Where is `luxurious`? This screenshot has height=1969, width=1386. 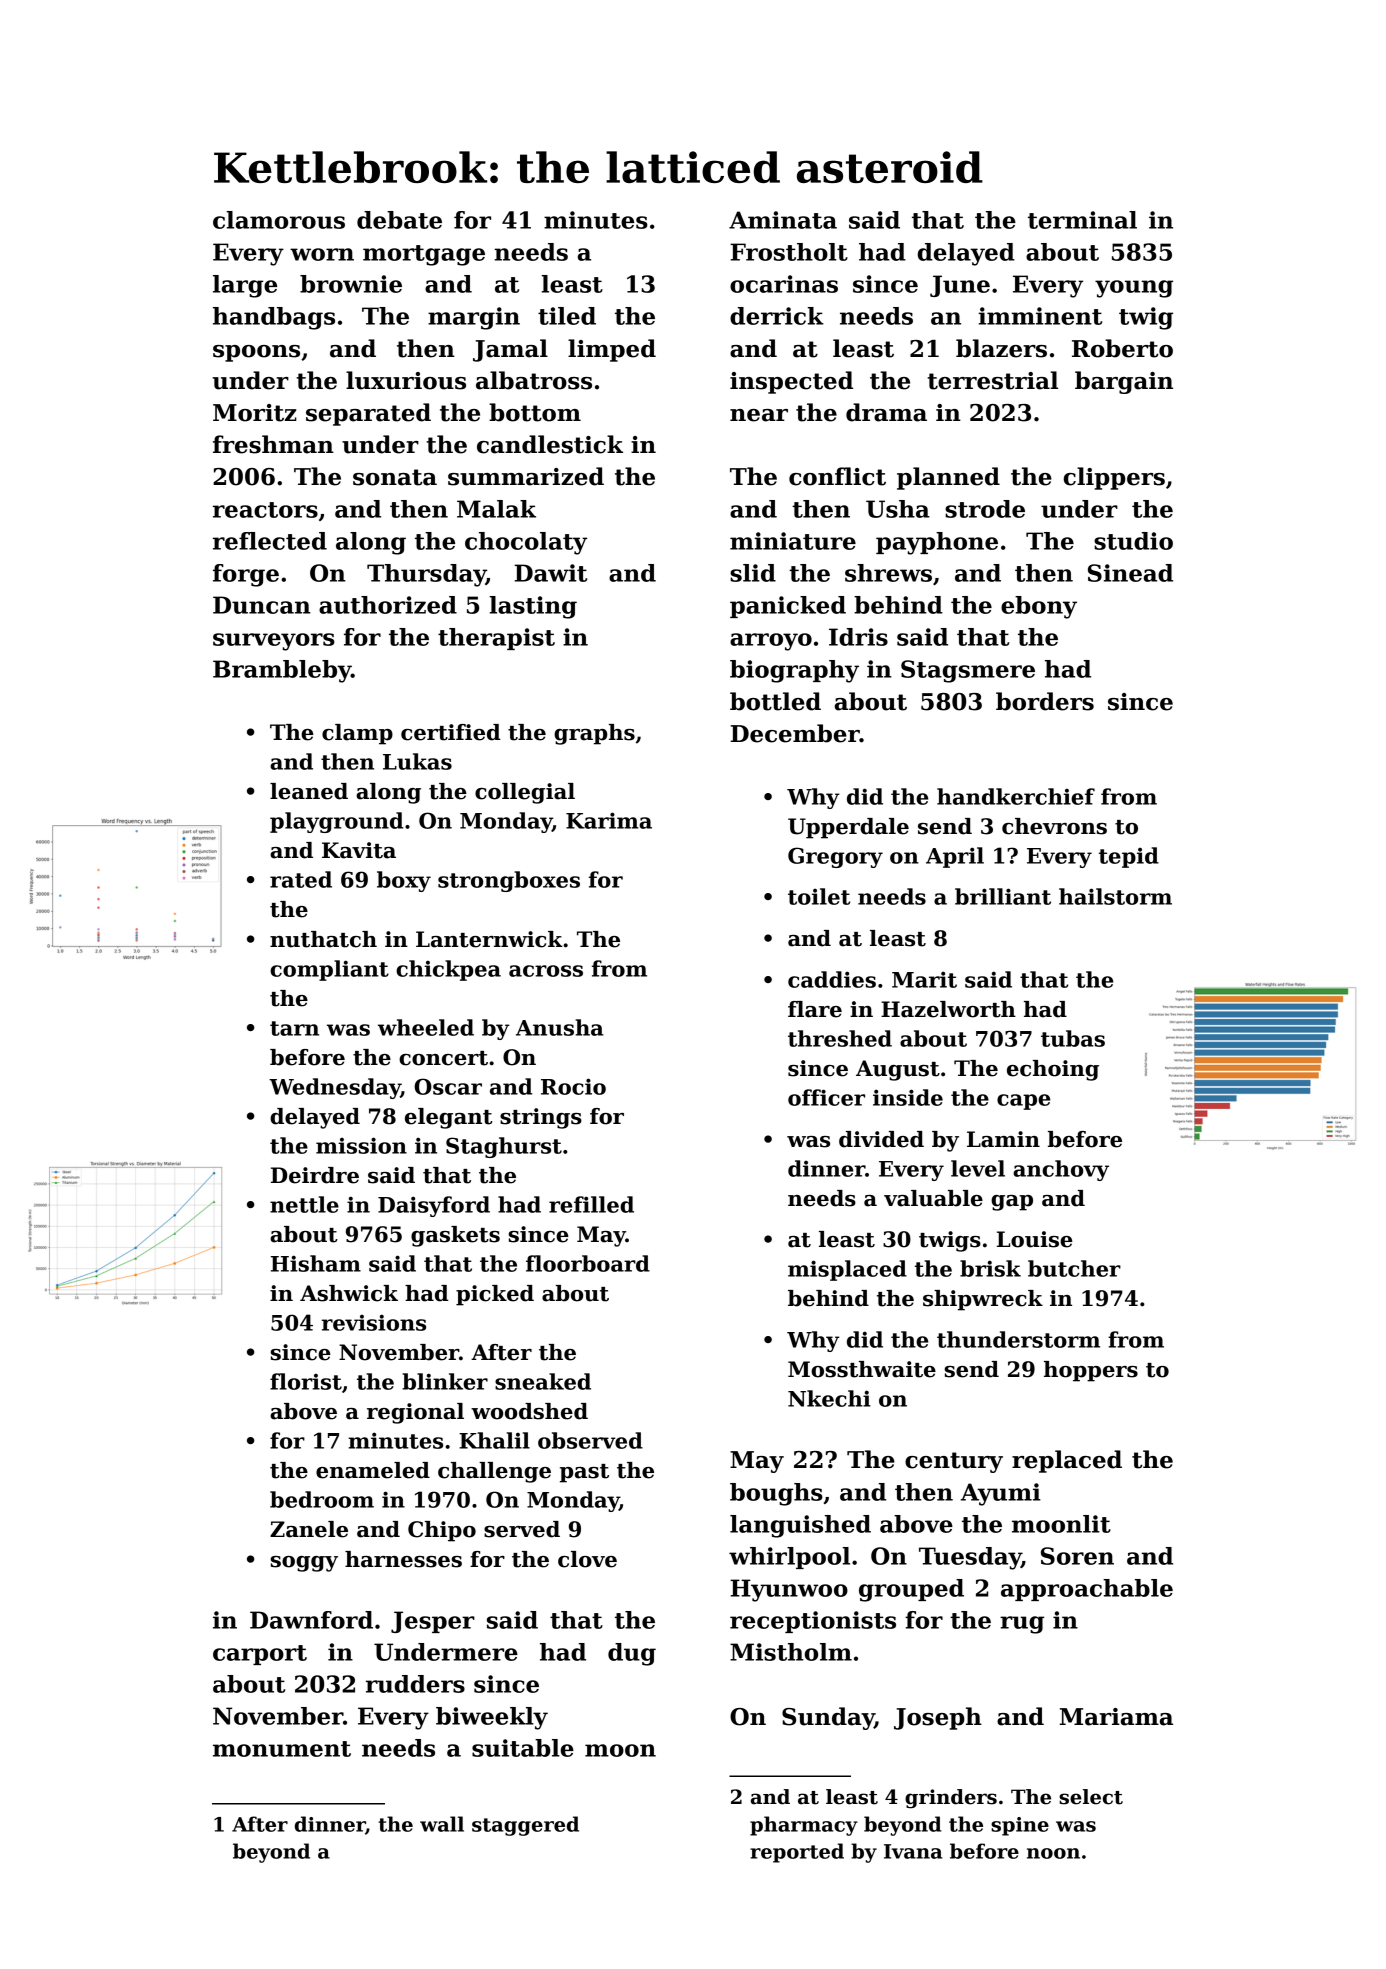 luxurious is located at coordinates (406, 380).
